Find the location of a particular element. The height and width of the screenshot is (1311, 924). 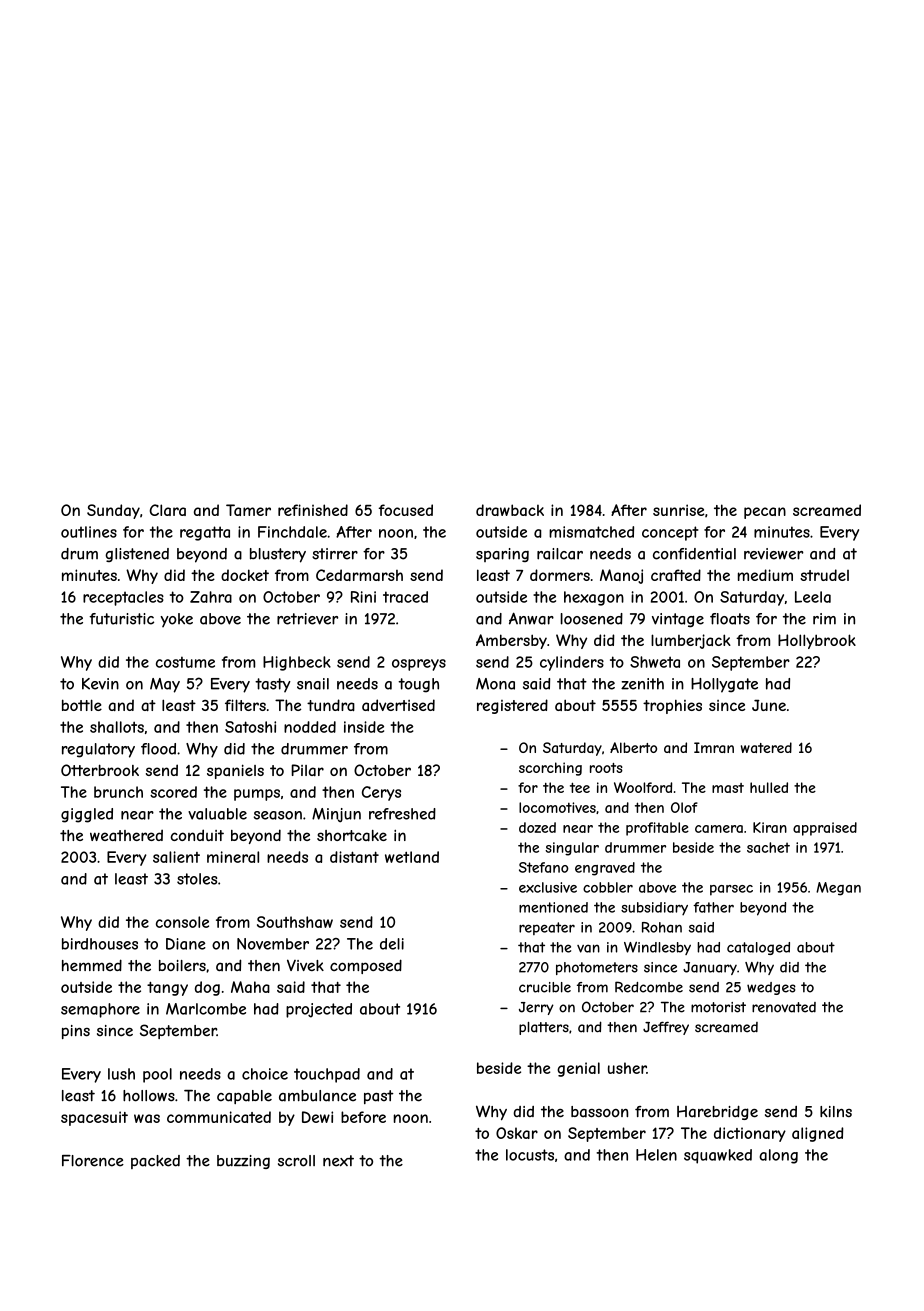

registered is located at coordinates (512, 706).
